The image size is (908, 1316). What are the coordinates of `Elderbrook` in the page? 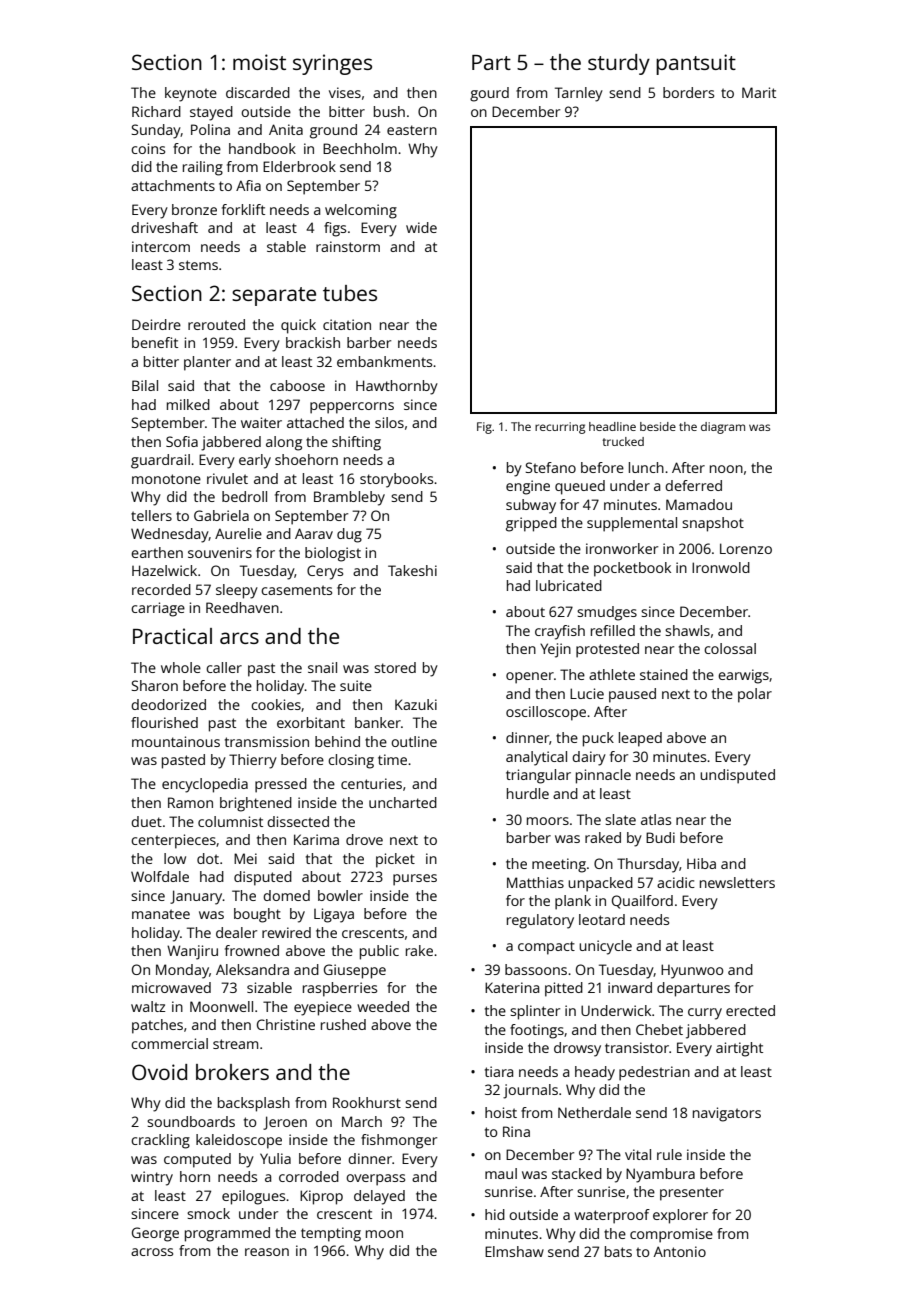 It's located at (299, 166).
